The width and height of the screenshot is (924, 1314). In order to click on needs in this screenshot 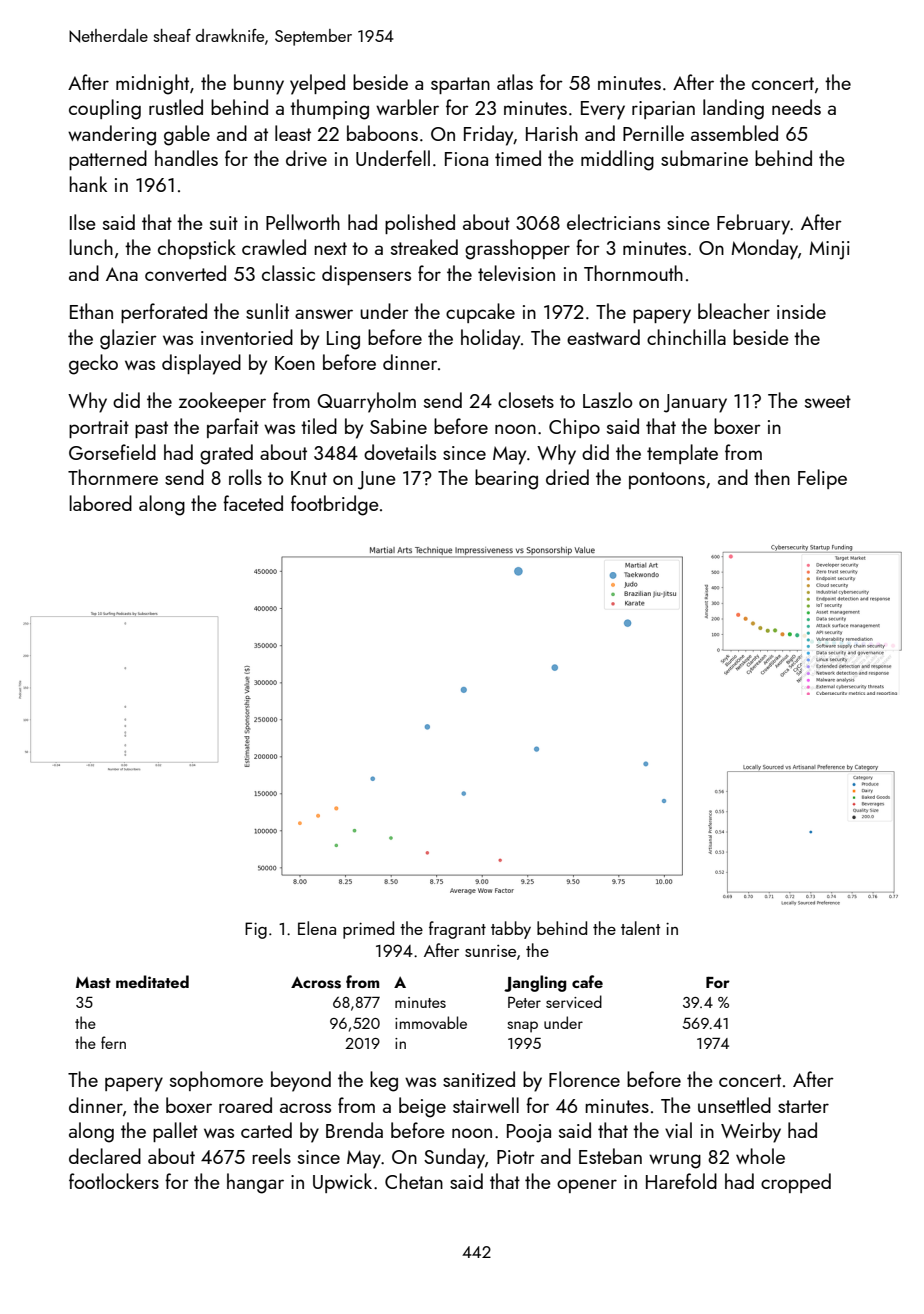, I will do `click(796, 107)`.
